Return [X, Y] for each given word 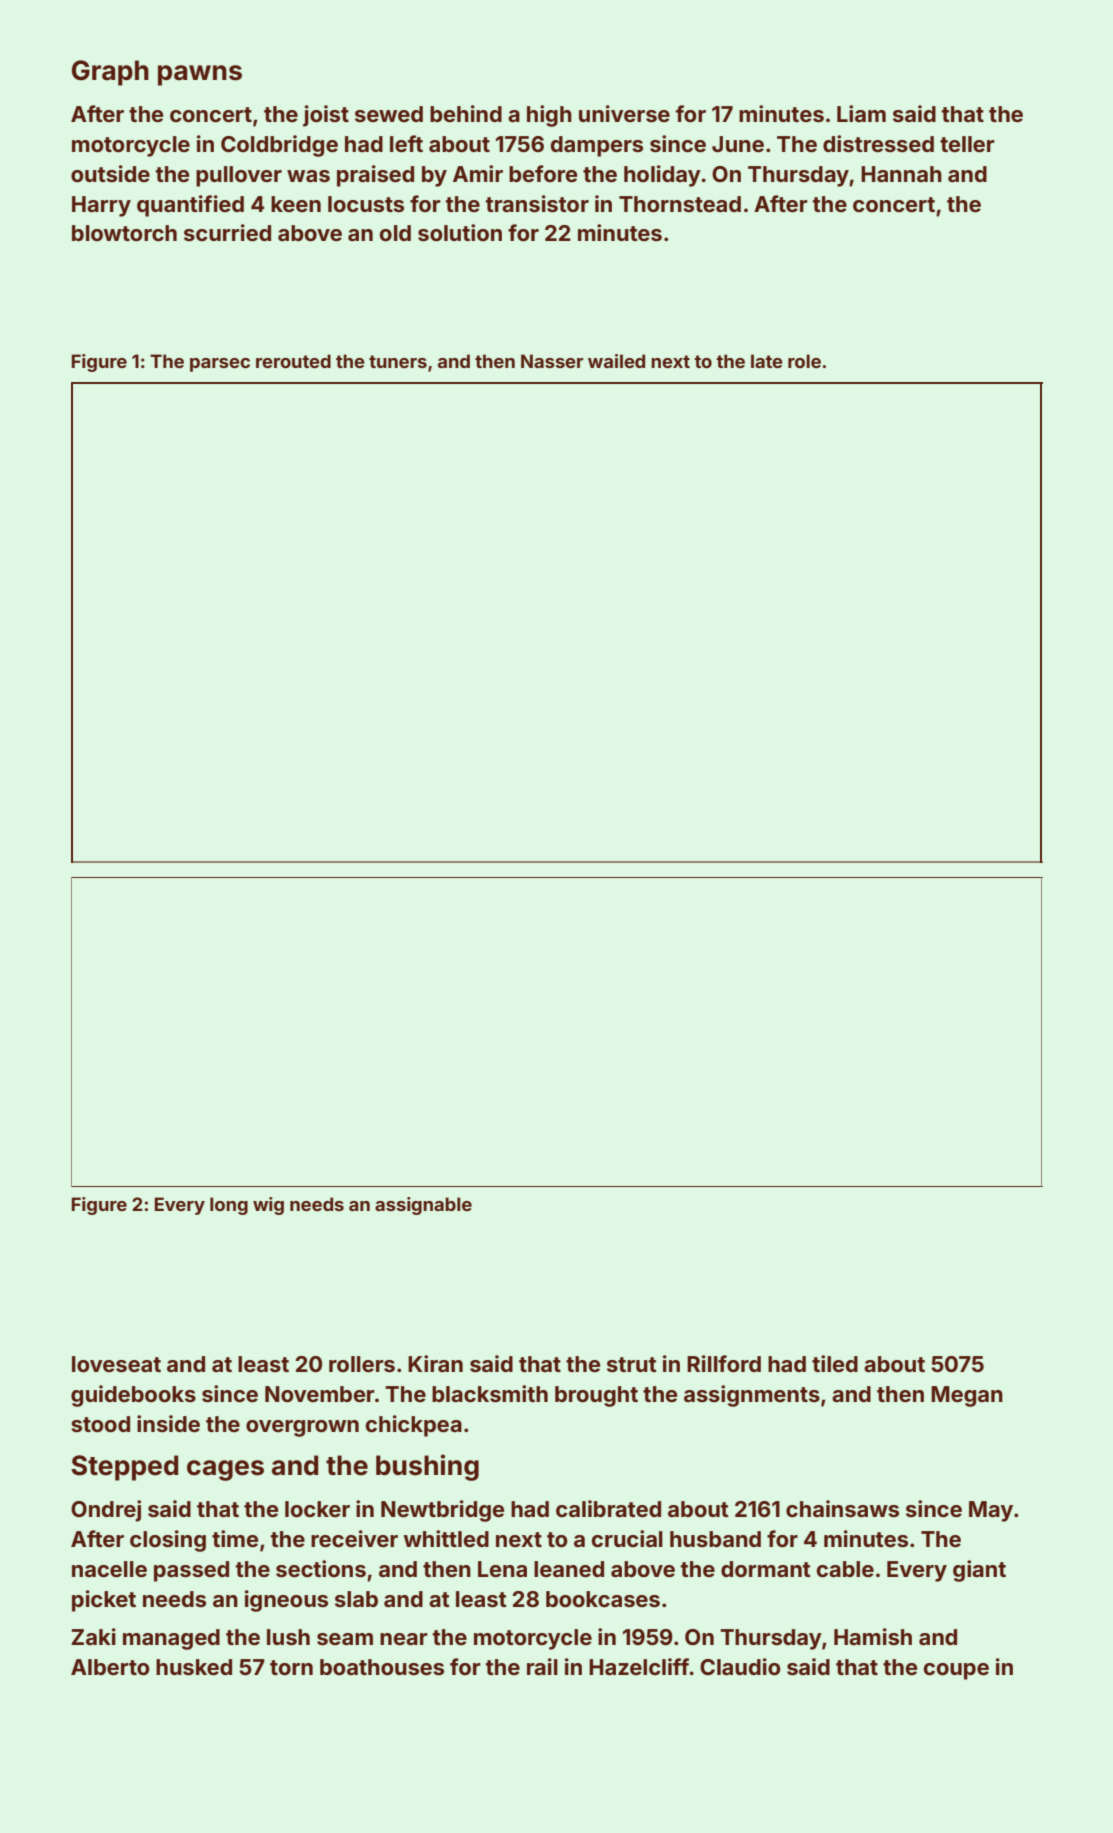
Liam [861, 113]
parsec [220, 365]
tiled [835, 1363]
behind [466, 113]
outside [110, 173]
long [229, 1206]
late [767, 361]
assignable [423, 1206]
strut [632, 1364]
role [804, 361]
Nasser [552, 361]
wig [268, 1206]
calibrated [608, 1508]
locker [317, 1509]
